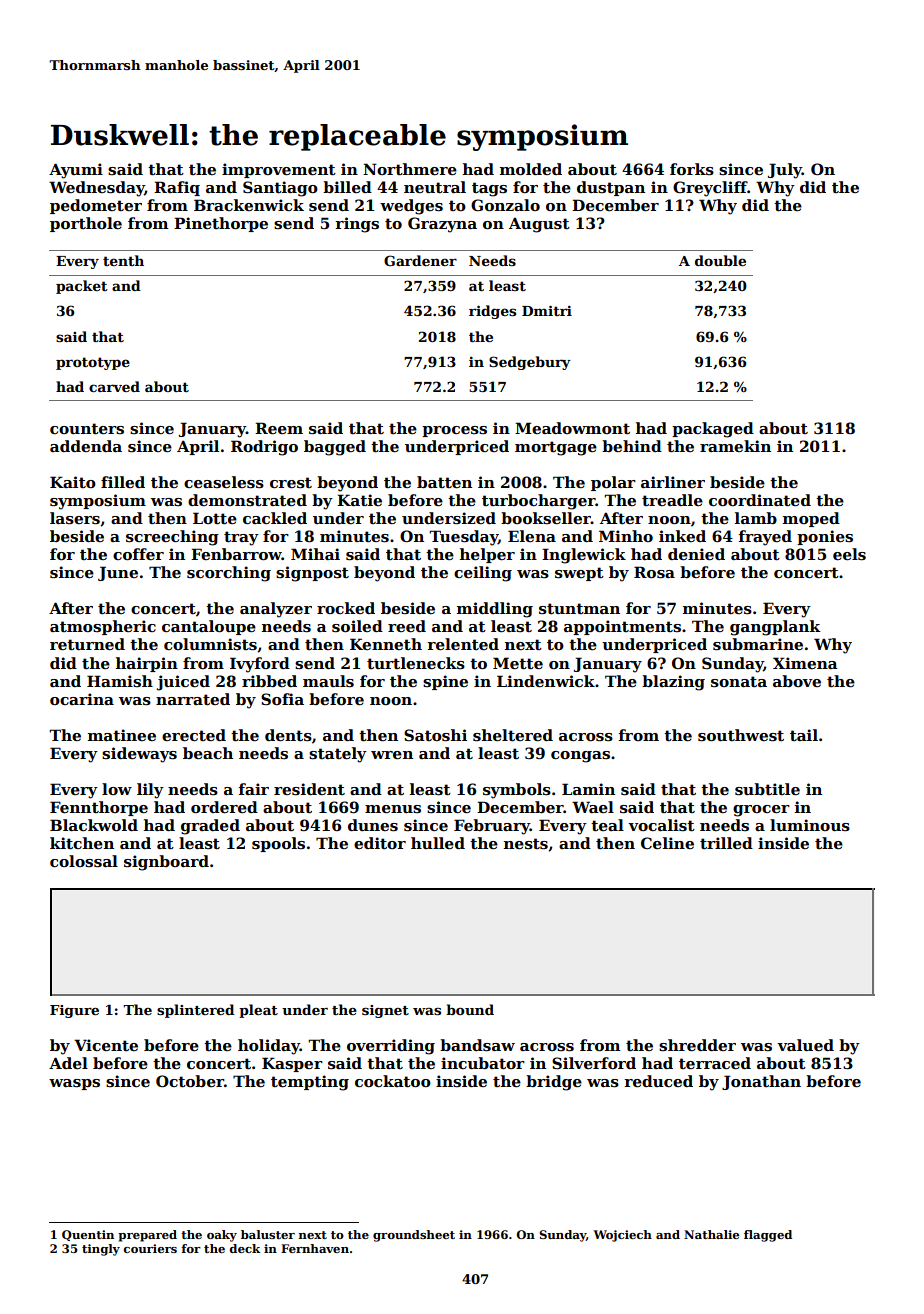 The height and width of the screenshot is (1314, 924). Describe the element at coordinates (82, 699) in the screenshot. I see `ocarina` at that location.
